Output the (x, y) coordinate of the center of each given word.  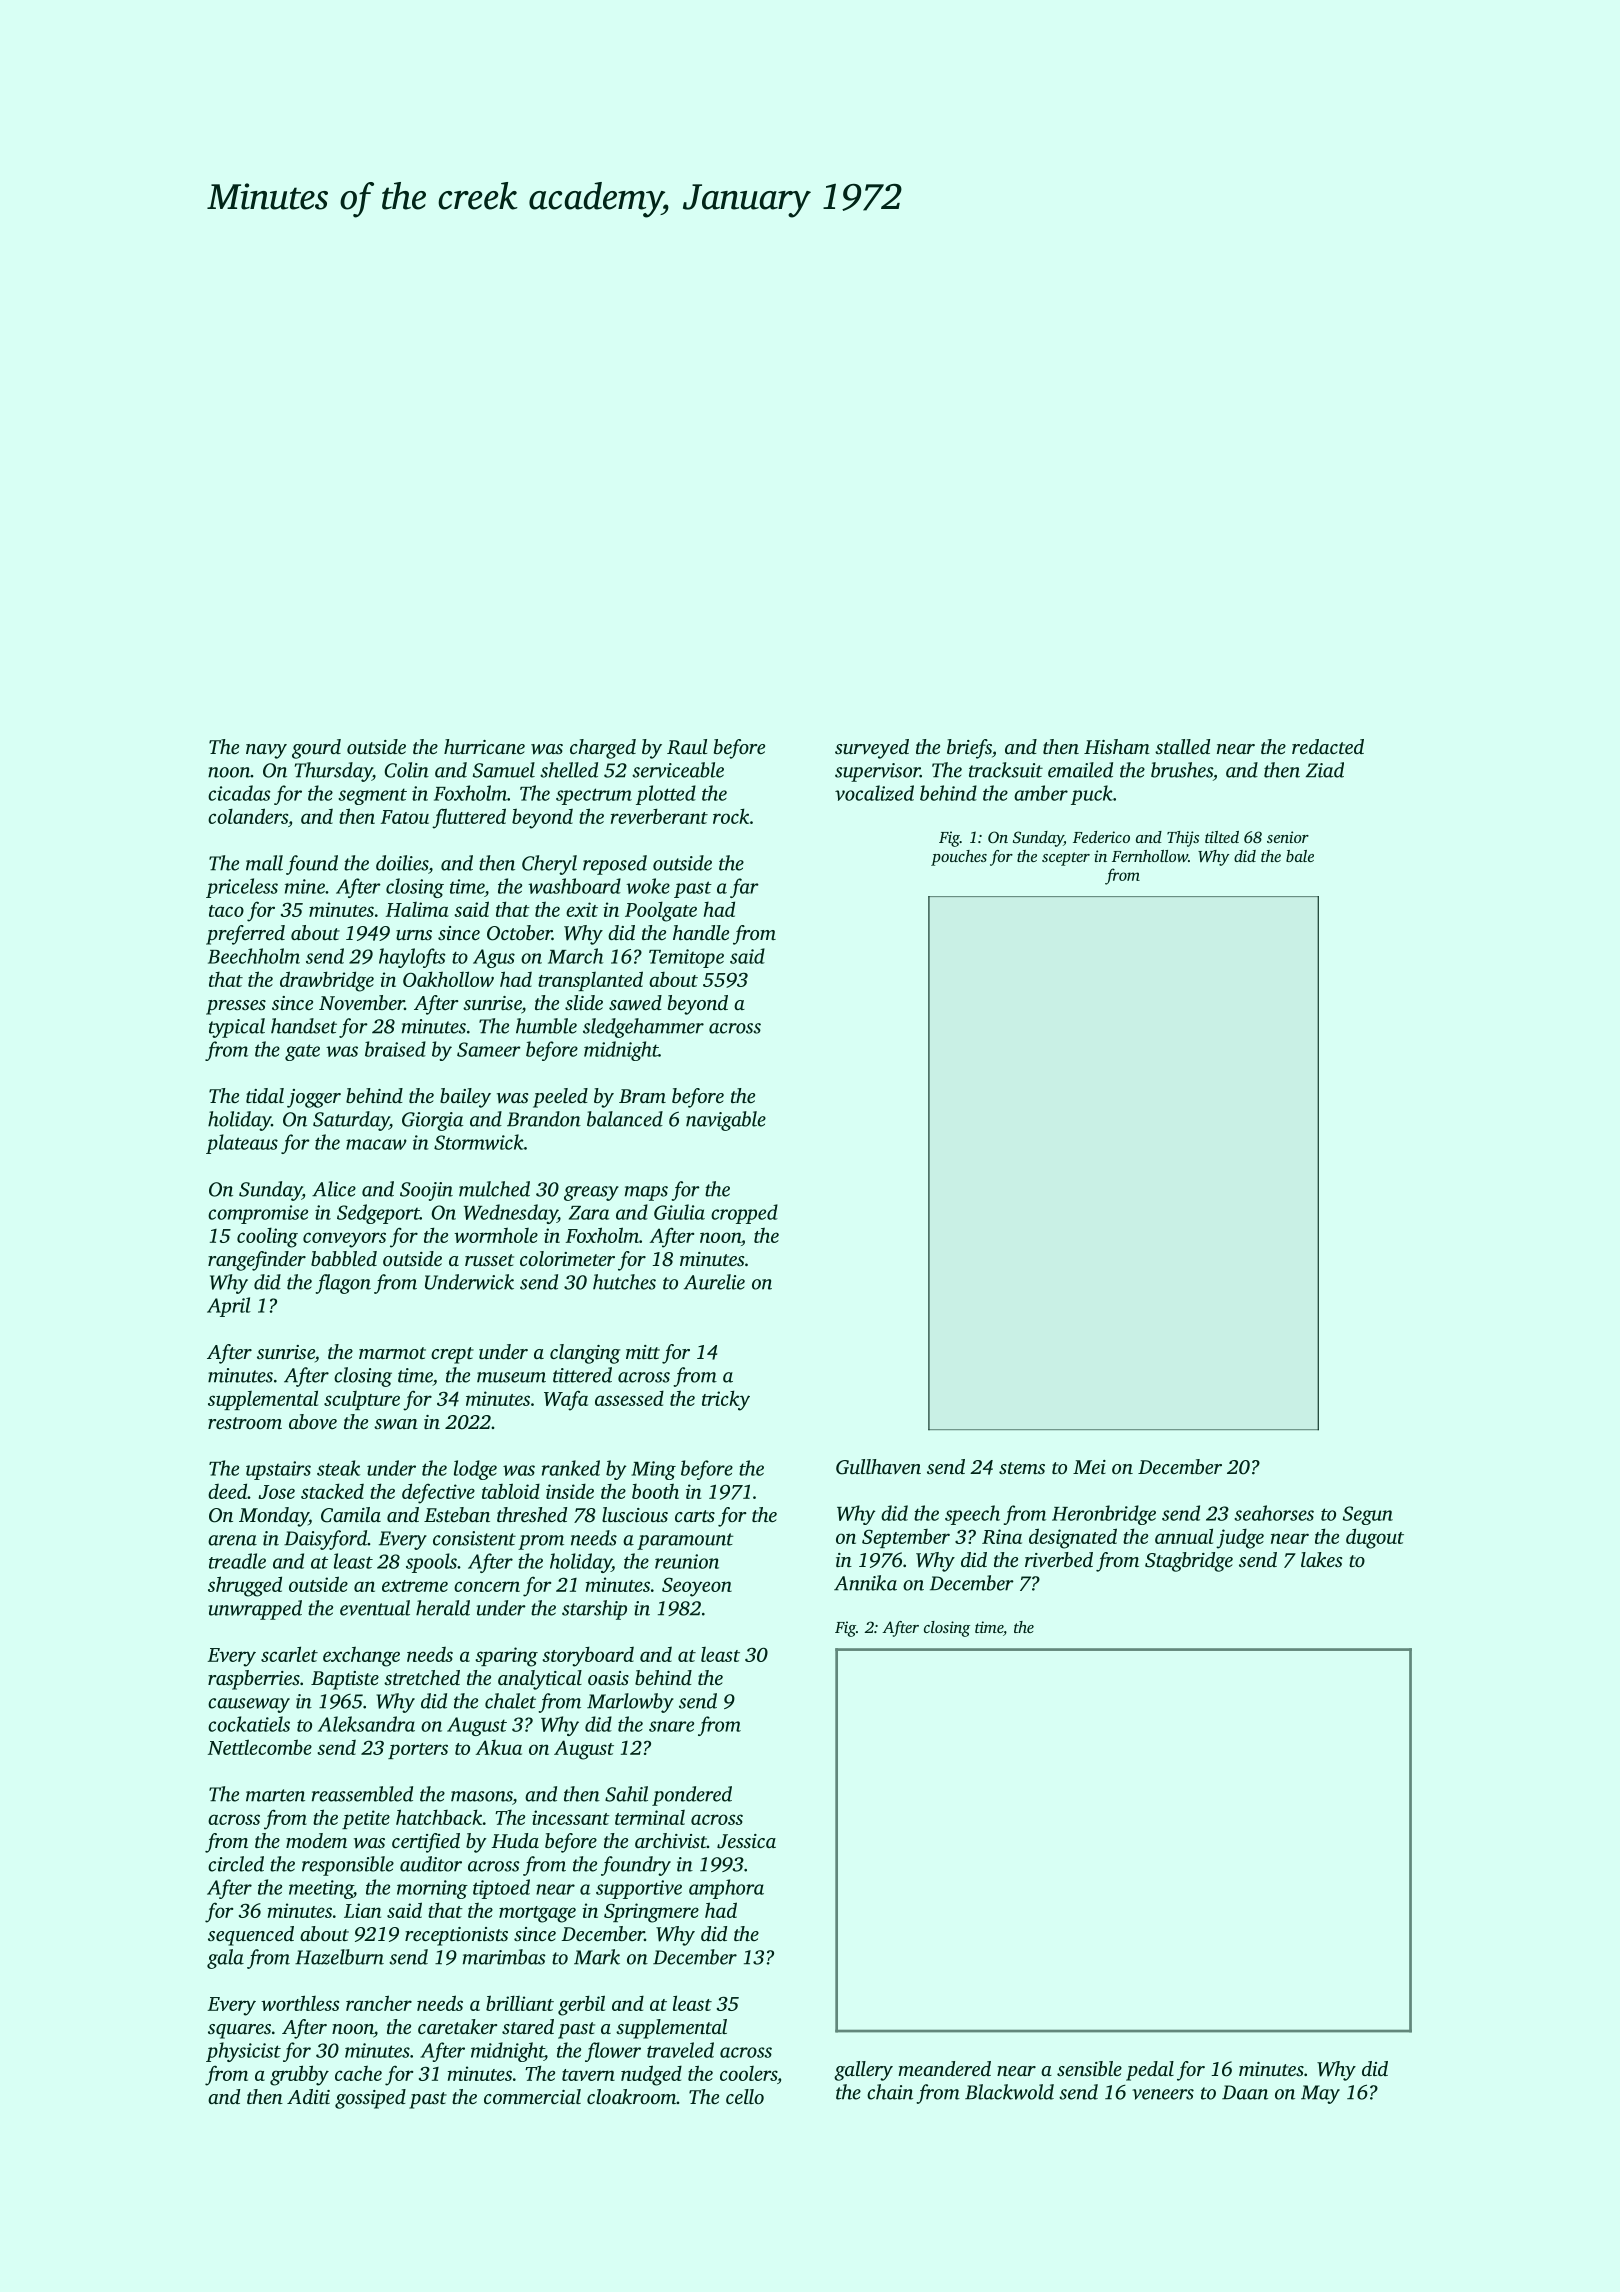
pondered (692, 1796)
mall (264, 863)
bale (1300, 856)
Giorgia (432, 1121)
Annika (865, 1583)
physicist (243, 2052)
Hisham (1117, 746)
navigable (726, 1121)
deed (227, 1491)
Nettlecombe (260, 1747)
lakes (1322, 1559)
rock (731, 816)
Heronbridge (1104, 1515)
